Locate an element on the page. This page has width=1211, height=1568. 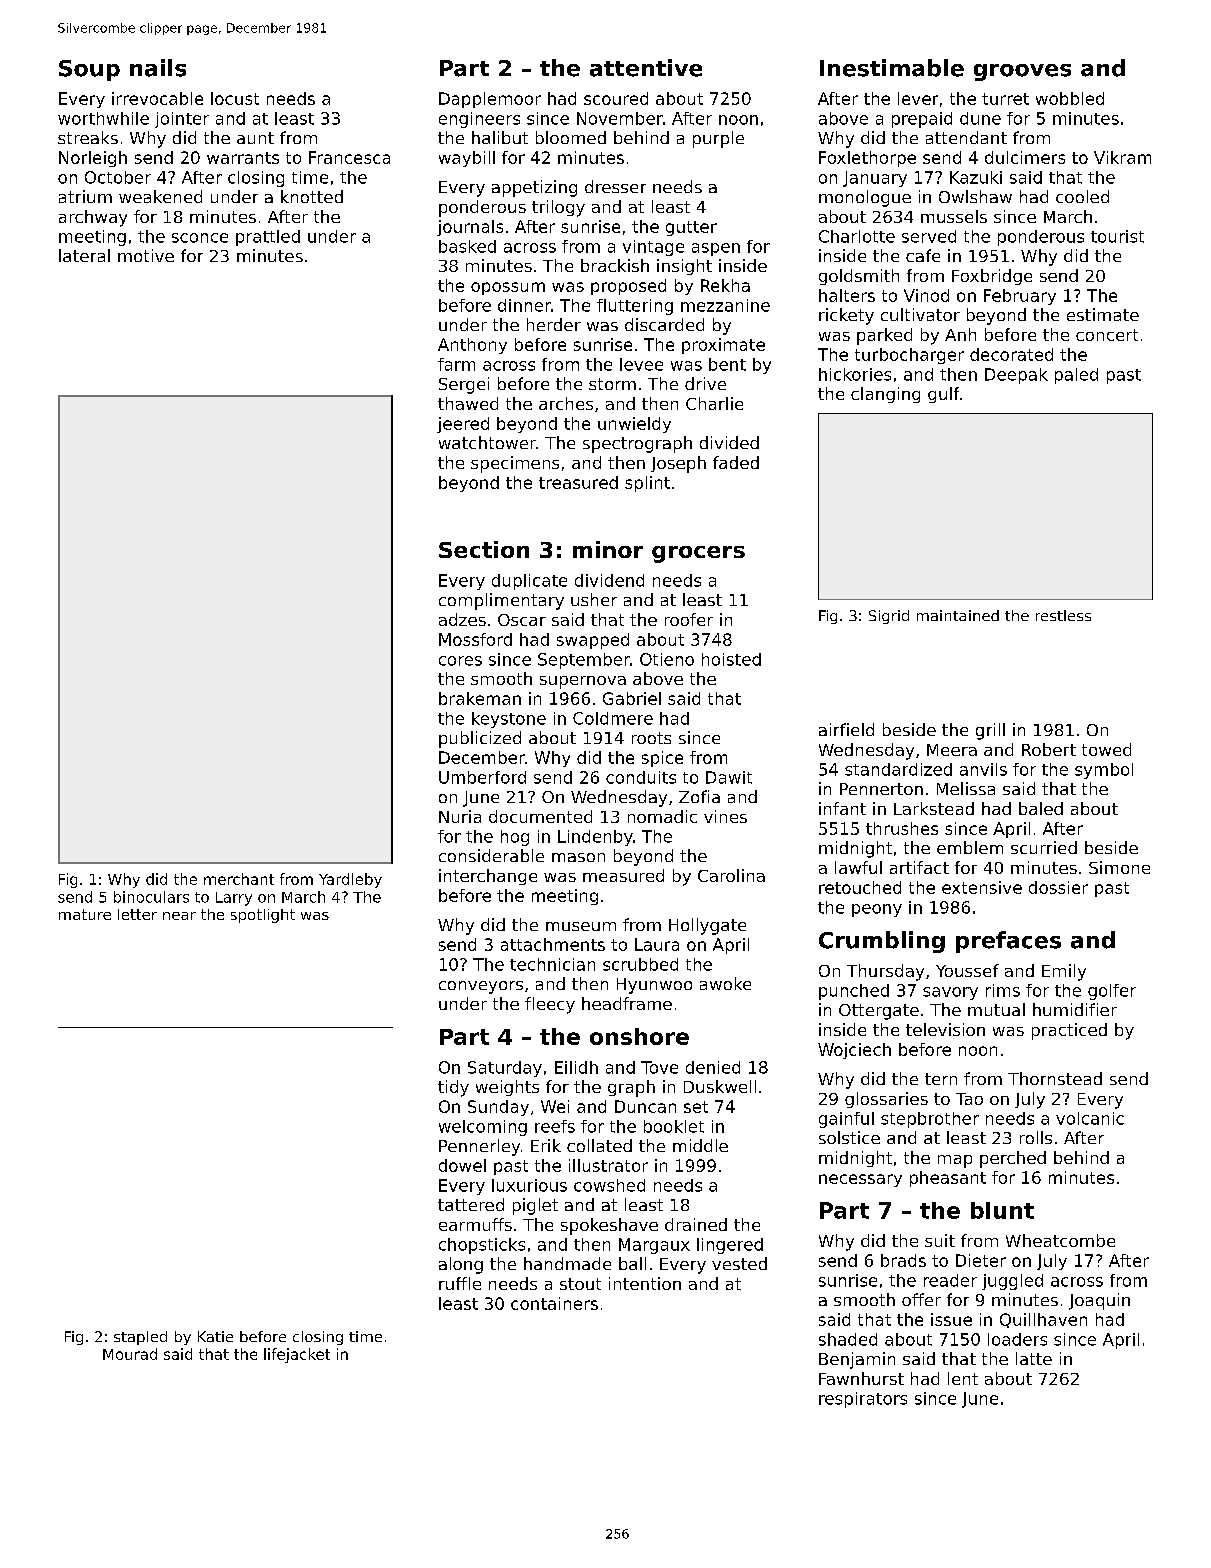
Foxlethorpe is located at coordinates (867, 159).
